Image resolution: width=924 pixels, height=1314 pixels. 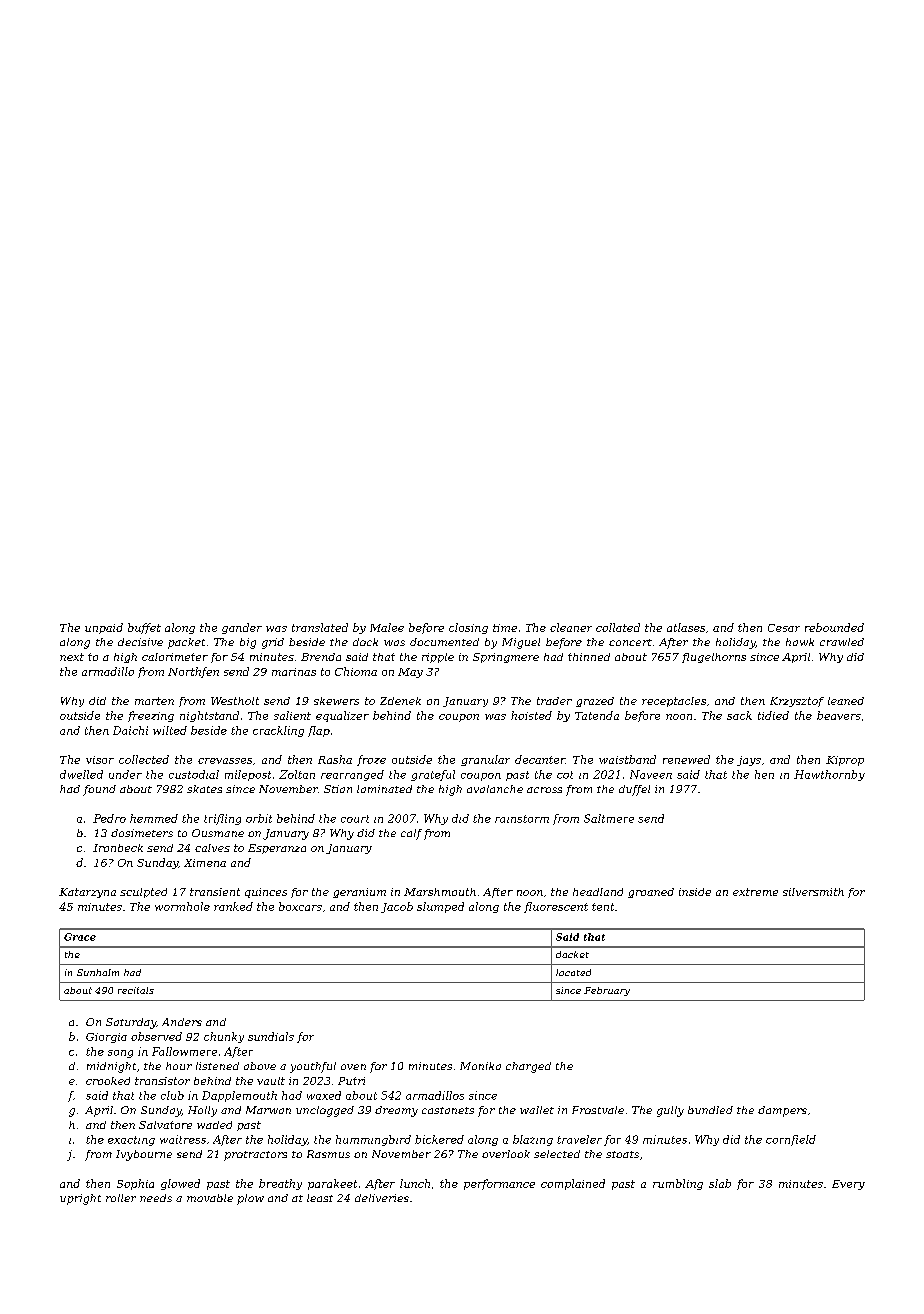 What do you see at coordinates (320, 1198) in the screenshot?
I see `least` at bounding box center [320, 1198].
